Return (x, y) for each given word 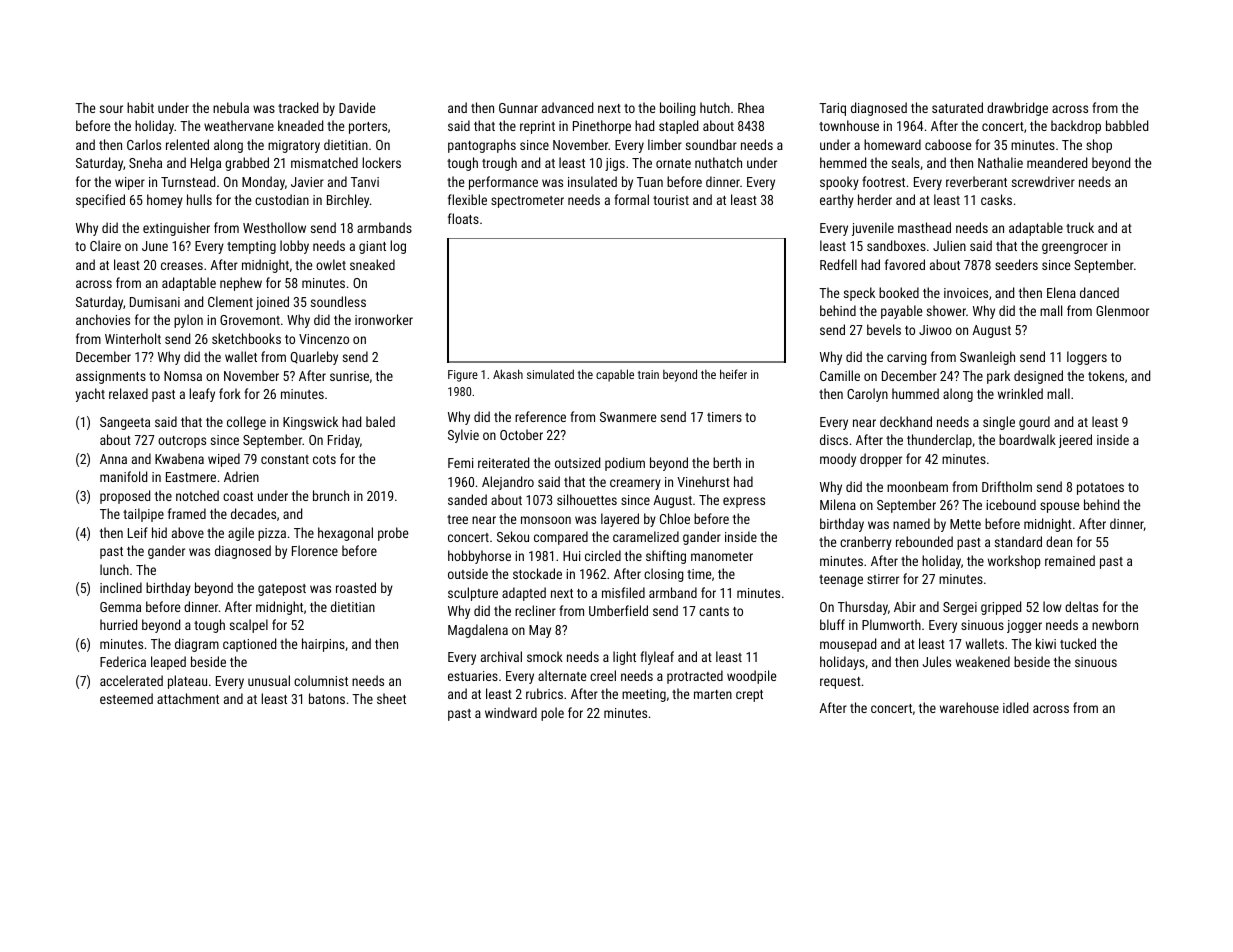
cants (714, 611)
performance (503, 183)
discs (834, 439)
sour (111, 109)
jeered (1075, 441)
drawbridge (1017, 109)
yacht (90, 395)
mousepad (848, 645)
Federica (123, 661)
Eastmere (191, 477)
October (521, 434)
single (999, 423)
